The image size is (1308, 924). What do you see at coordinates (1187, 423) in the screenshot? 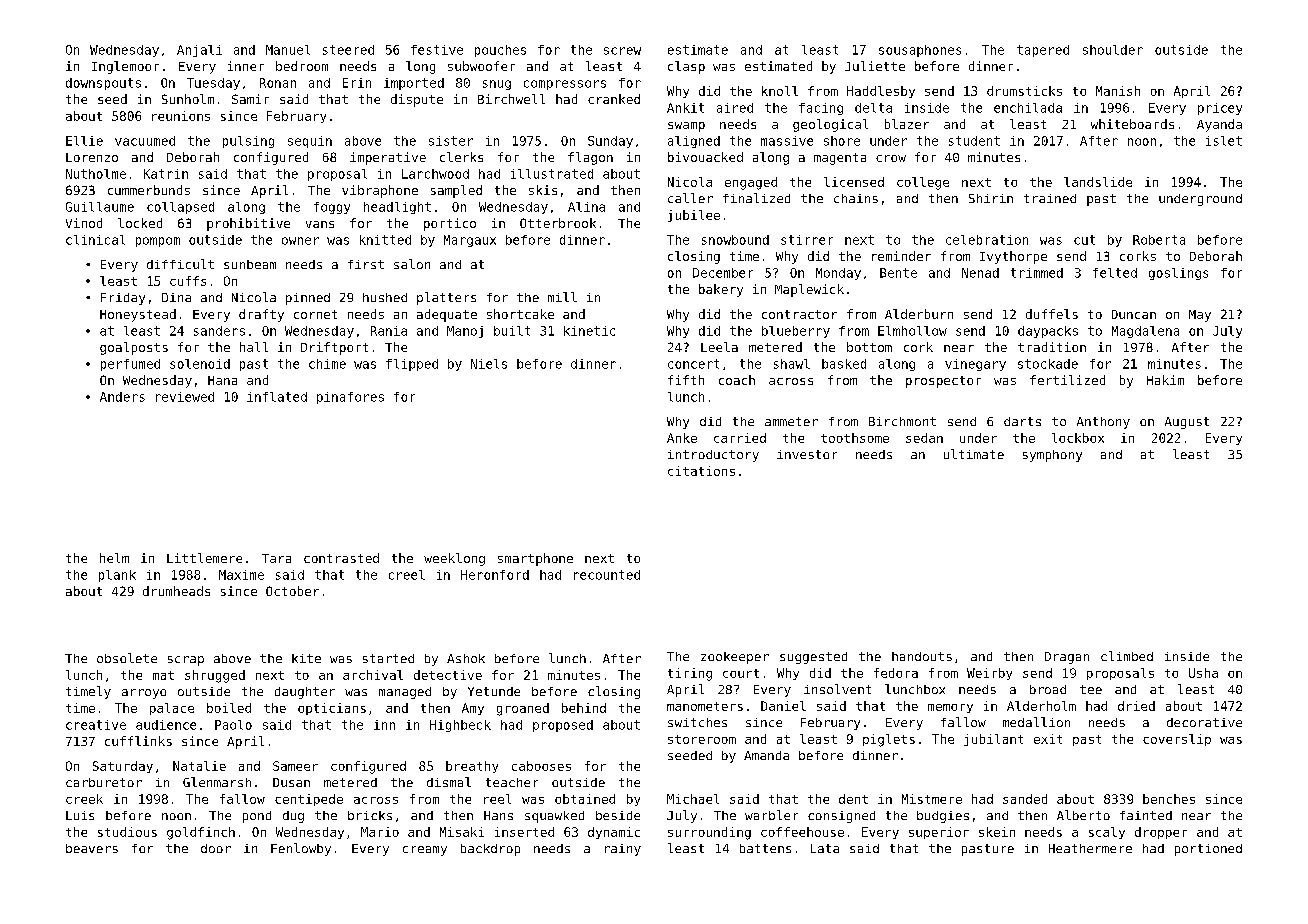
I see `August` at bounding box center [1187, 423].
